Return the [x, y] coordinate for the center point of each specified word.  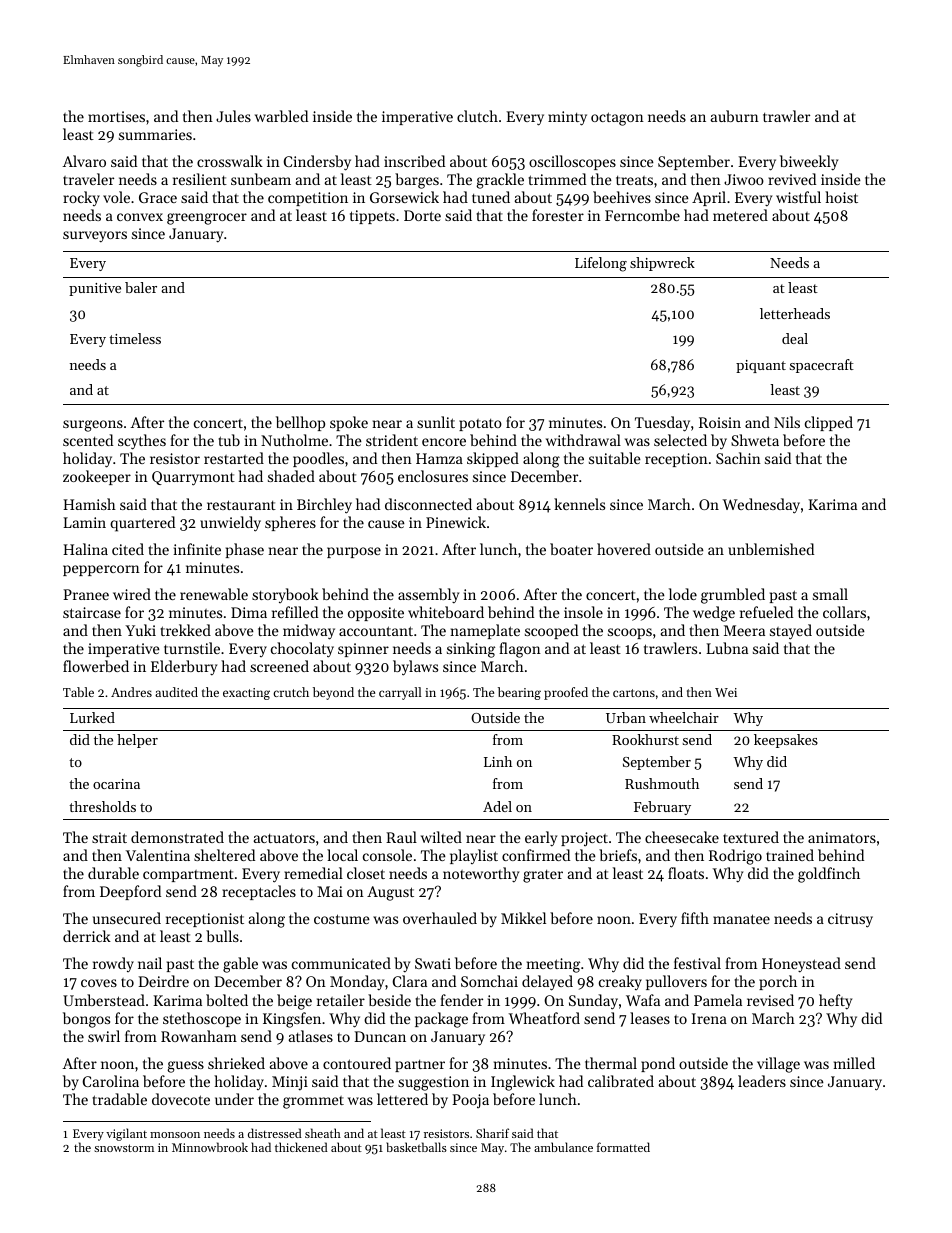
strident [392, 440]
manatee [741, 919]
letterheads [795, 313]
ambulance [563, 1147]
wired [132, 594]
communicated [341, 963]
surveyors [95, 237]
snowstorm [124, 1148]
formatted [623, 1147]
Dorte [422, 215]
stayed [791, 632]
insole [583, 612]
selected [680, 440]
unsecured [127, 918]
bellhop [300, 423]
